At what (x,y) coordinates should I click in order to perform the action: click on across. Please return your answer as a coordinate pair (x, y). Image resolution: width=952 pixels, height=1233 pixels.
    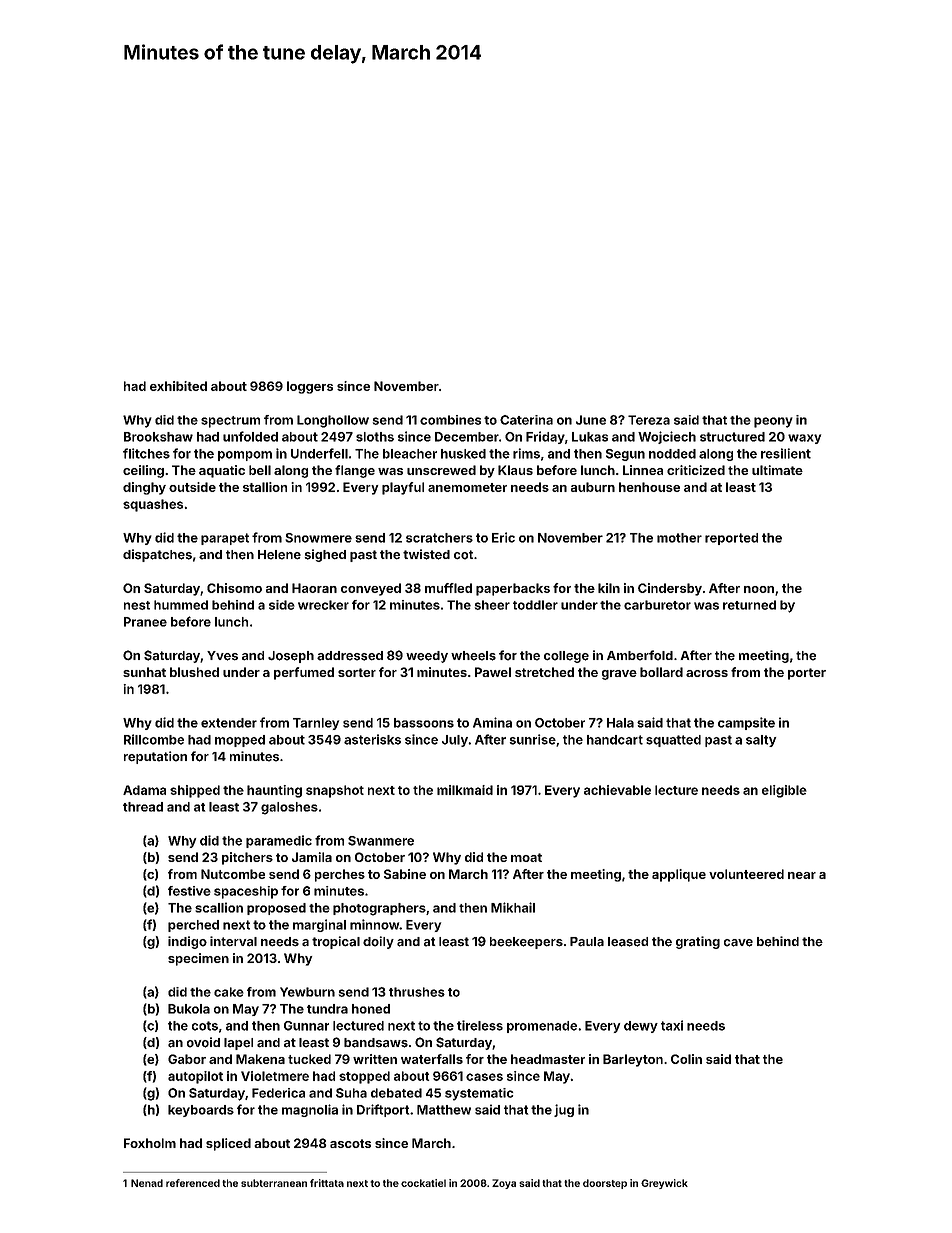
    Looking at the image, I should click on (707, 673).
